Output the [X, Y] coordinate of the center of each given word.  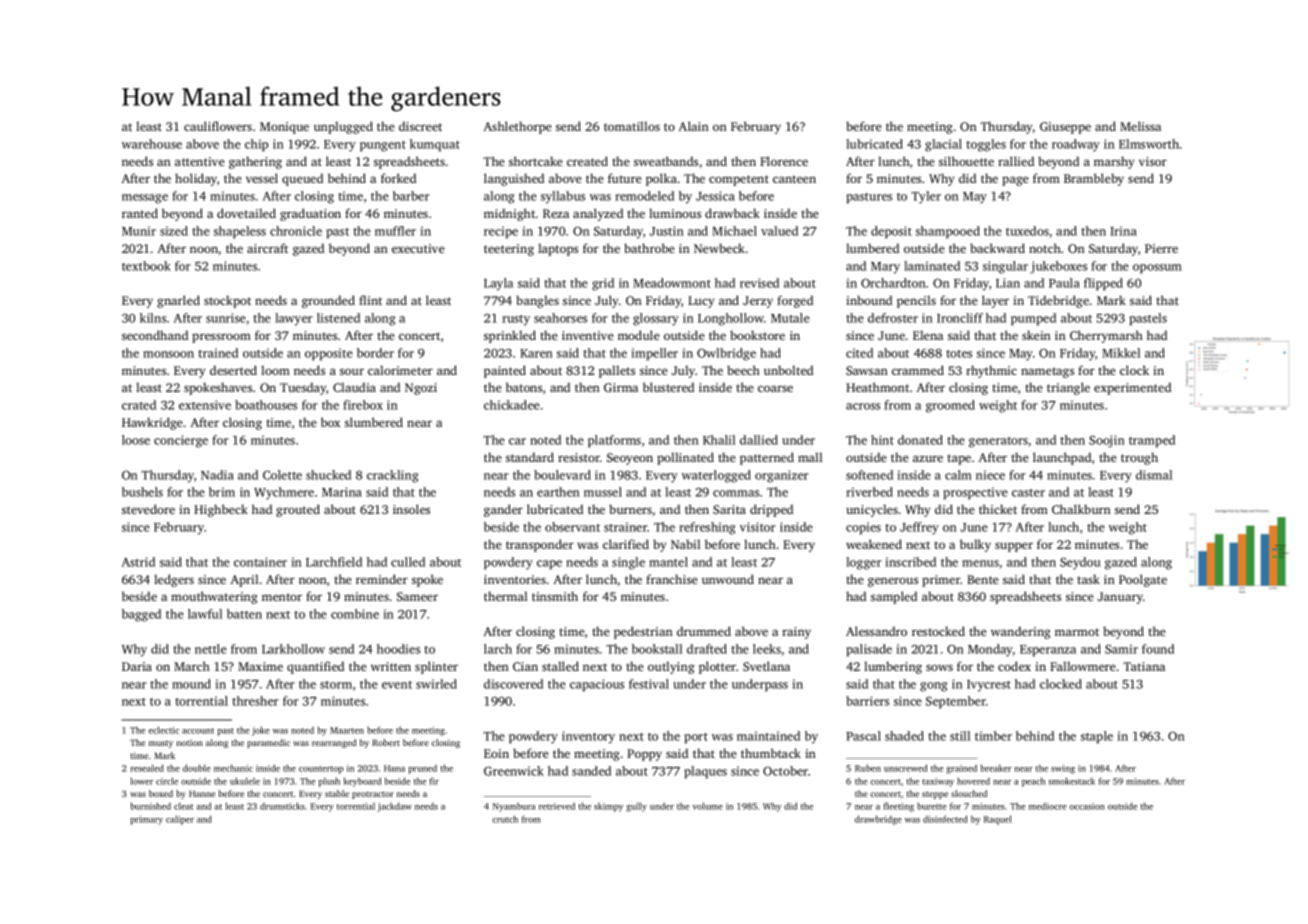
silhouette [966, 161]
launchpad [1062, 458]
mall [810, 457]
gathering [255, 162]
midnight [510, 214]
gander [503, 510]
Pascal [863, 736]
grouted [298, 510]
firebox [363, 405]
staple [1097, 737]
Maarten [347, 730]
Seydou [1080, 563]
